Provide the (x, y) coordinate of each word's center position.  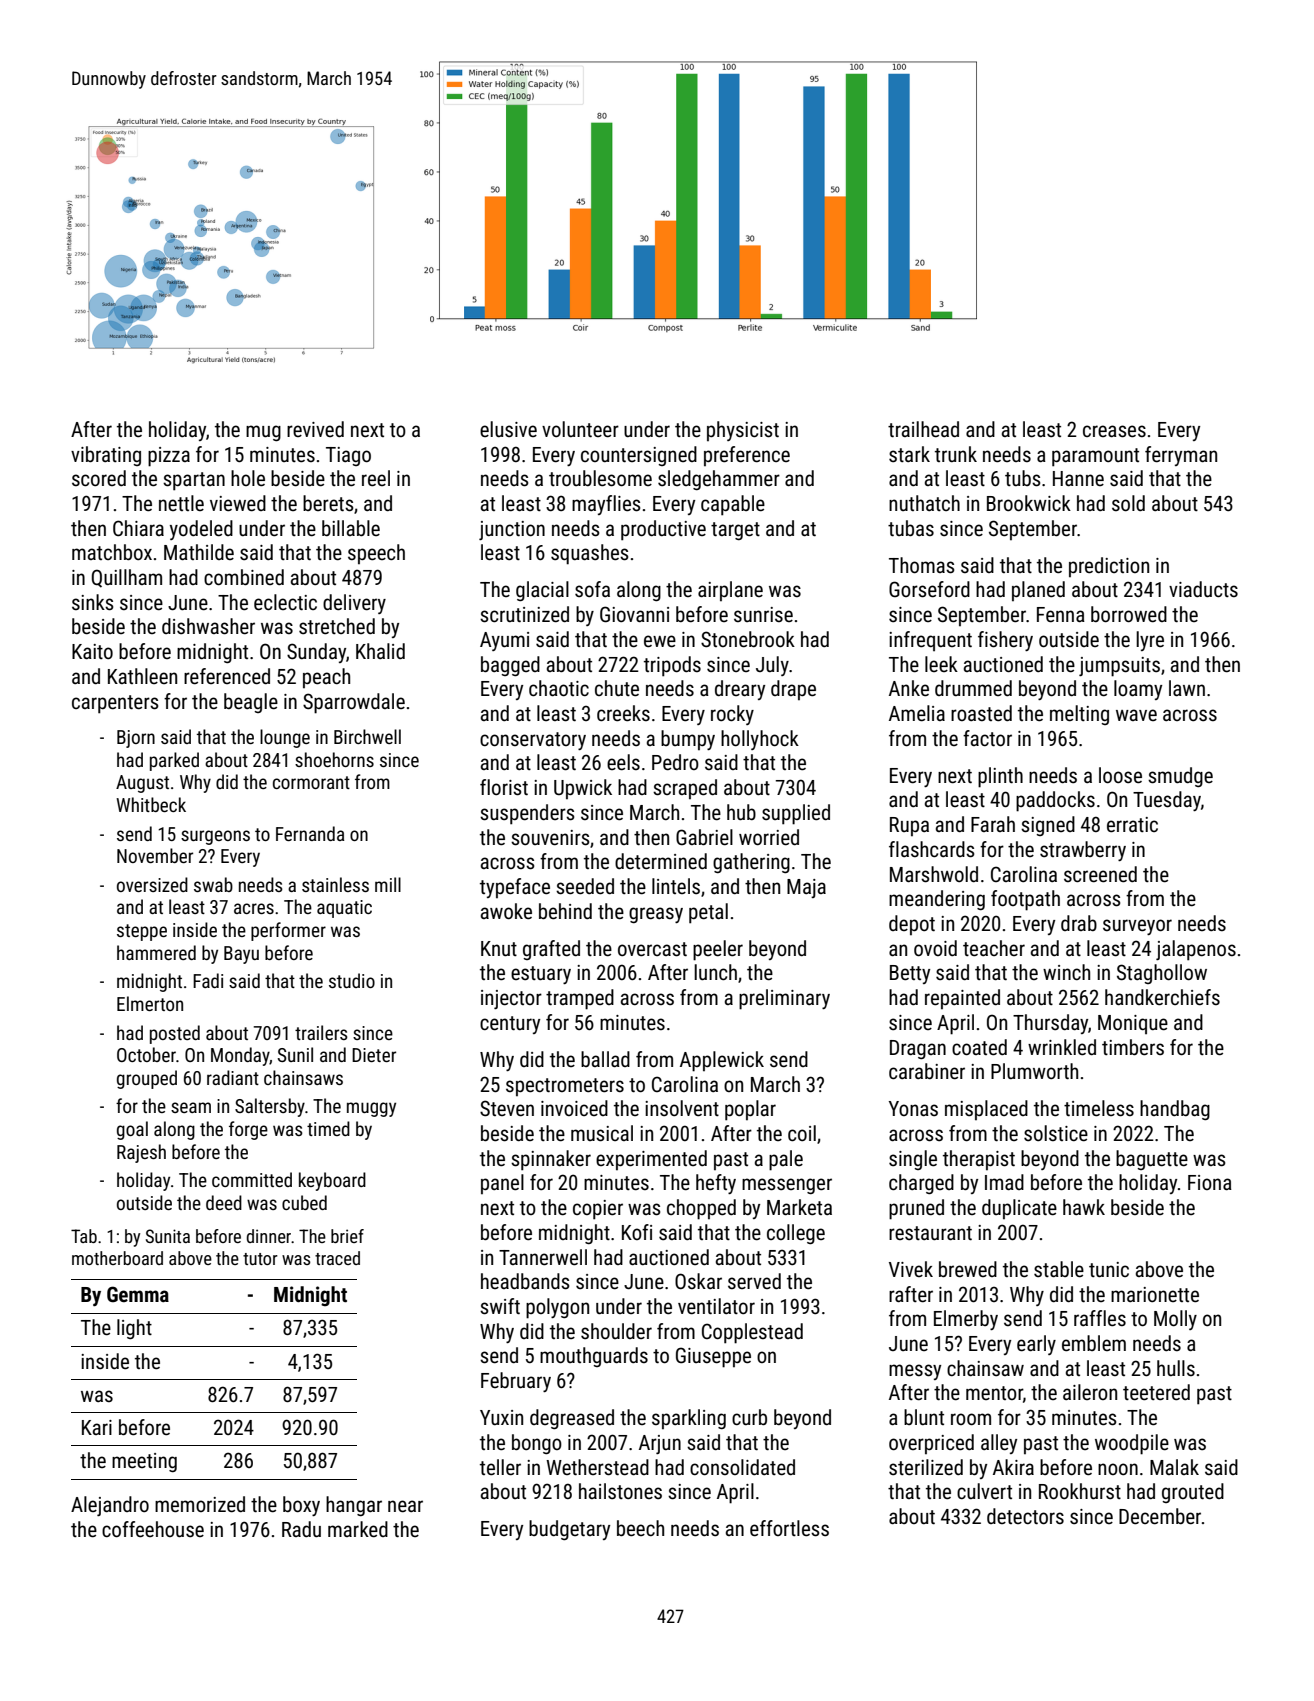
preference (747, 456)
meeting (144, 1462)
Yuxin (501, 1417)
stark (909, 454)
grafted (551, 950)
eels (623, 762)
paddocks (1055, 801)
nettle (181, 503)
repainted (962, 999)
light (134, 1329)
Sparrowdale (354, 703)
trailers (321, 1032)
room (971, 1419)
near (405, 1506)
